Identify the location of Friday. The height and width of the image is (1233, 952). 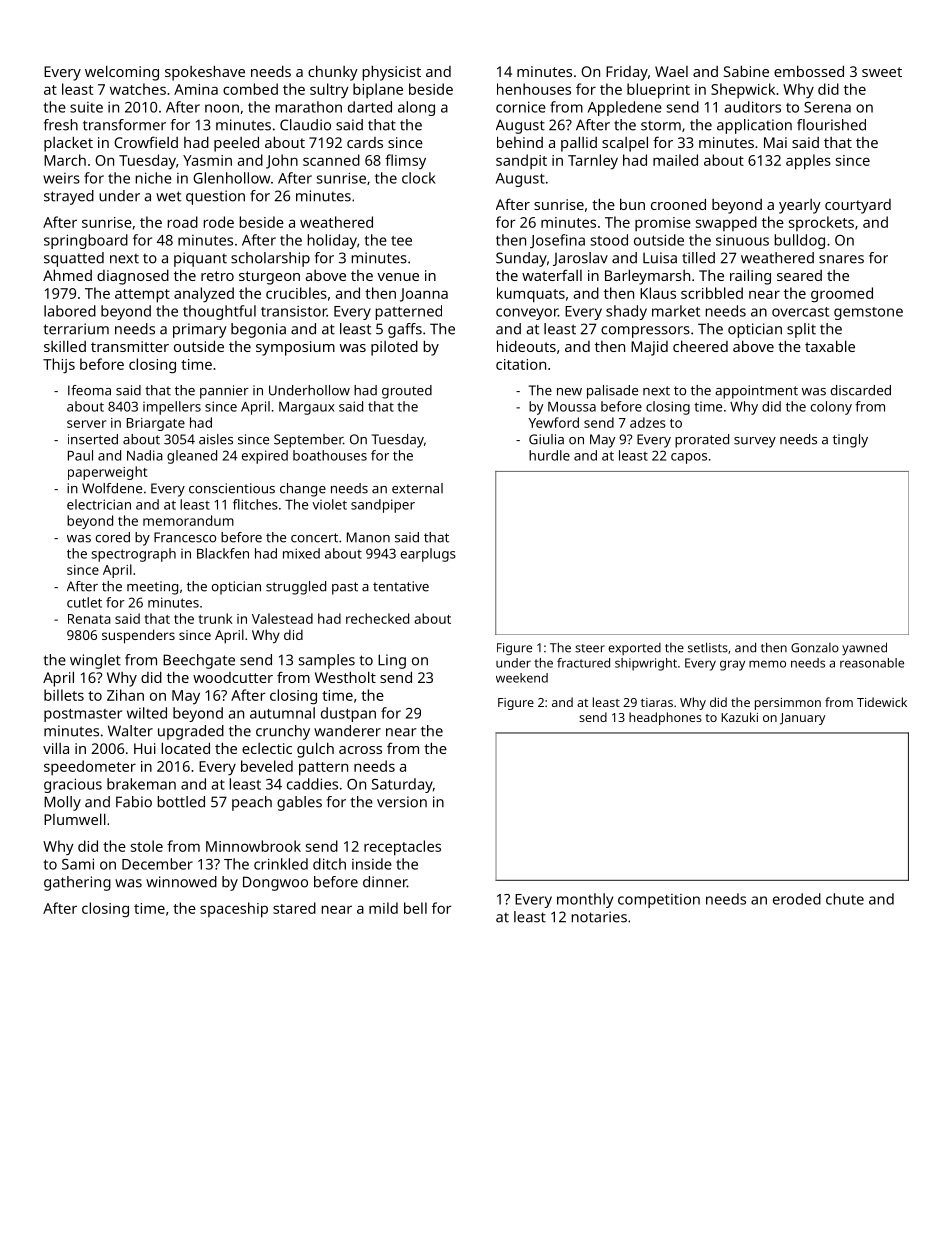
(627, 73).
